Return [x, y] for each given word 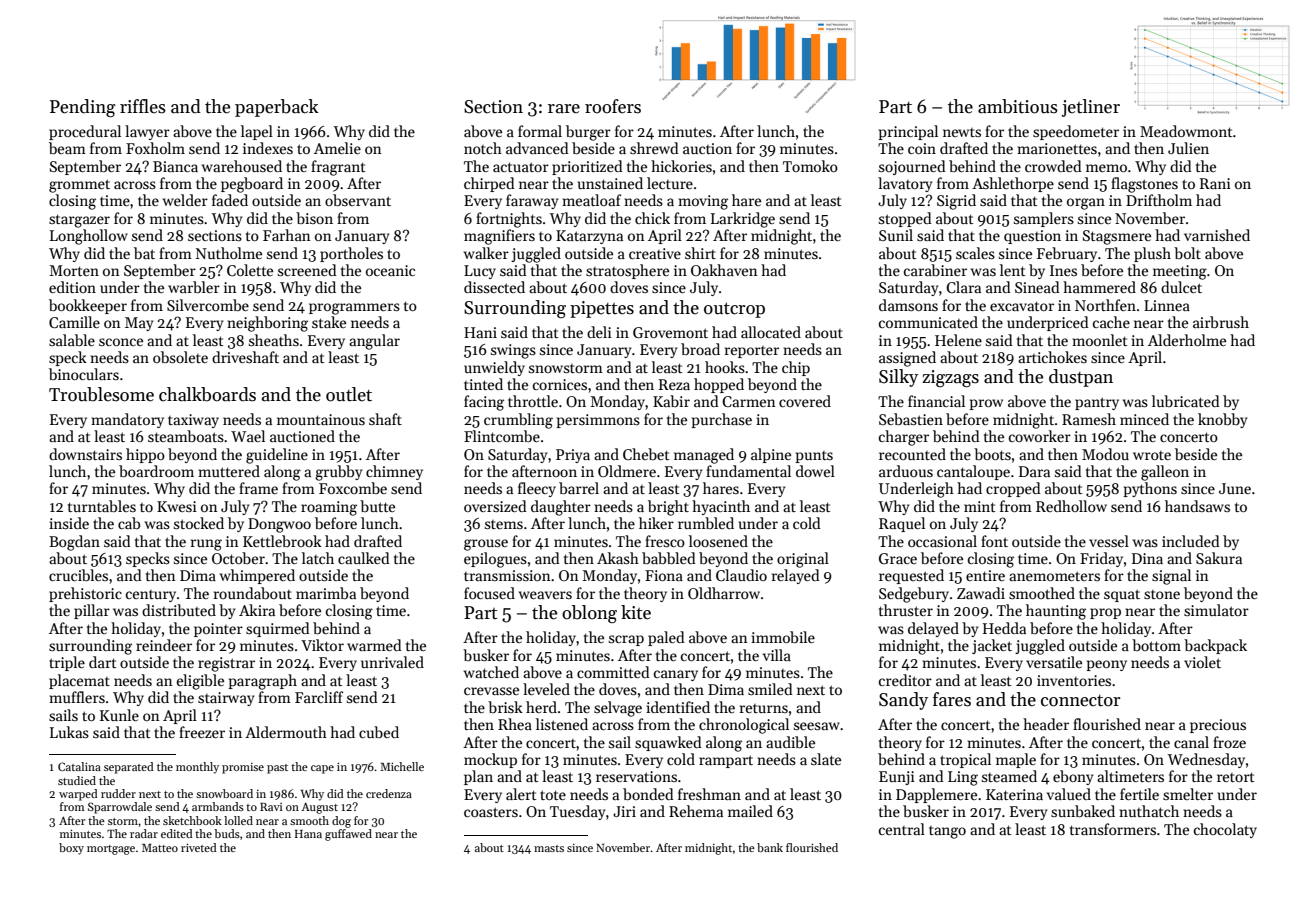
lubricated [1186, 401]
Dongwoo [279, 525]
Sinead [1037, 287]
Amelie [337, 148]
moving [703, 202]
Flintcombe [502, 436]
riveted [199, 847]
